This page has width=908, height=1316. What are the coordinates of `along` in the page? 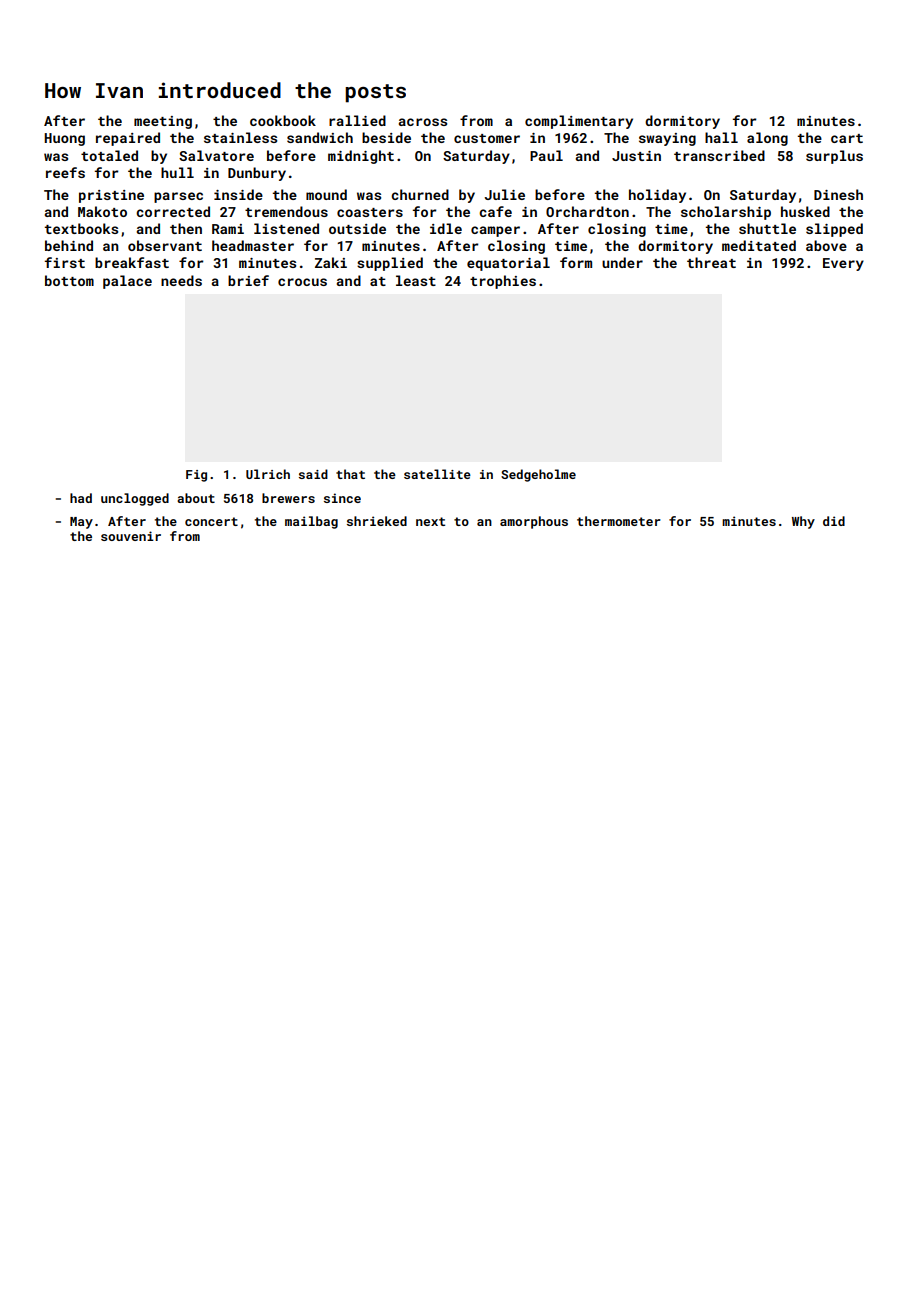 It's located at (767, 139).
